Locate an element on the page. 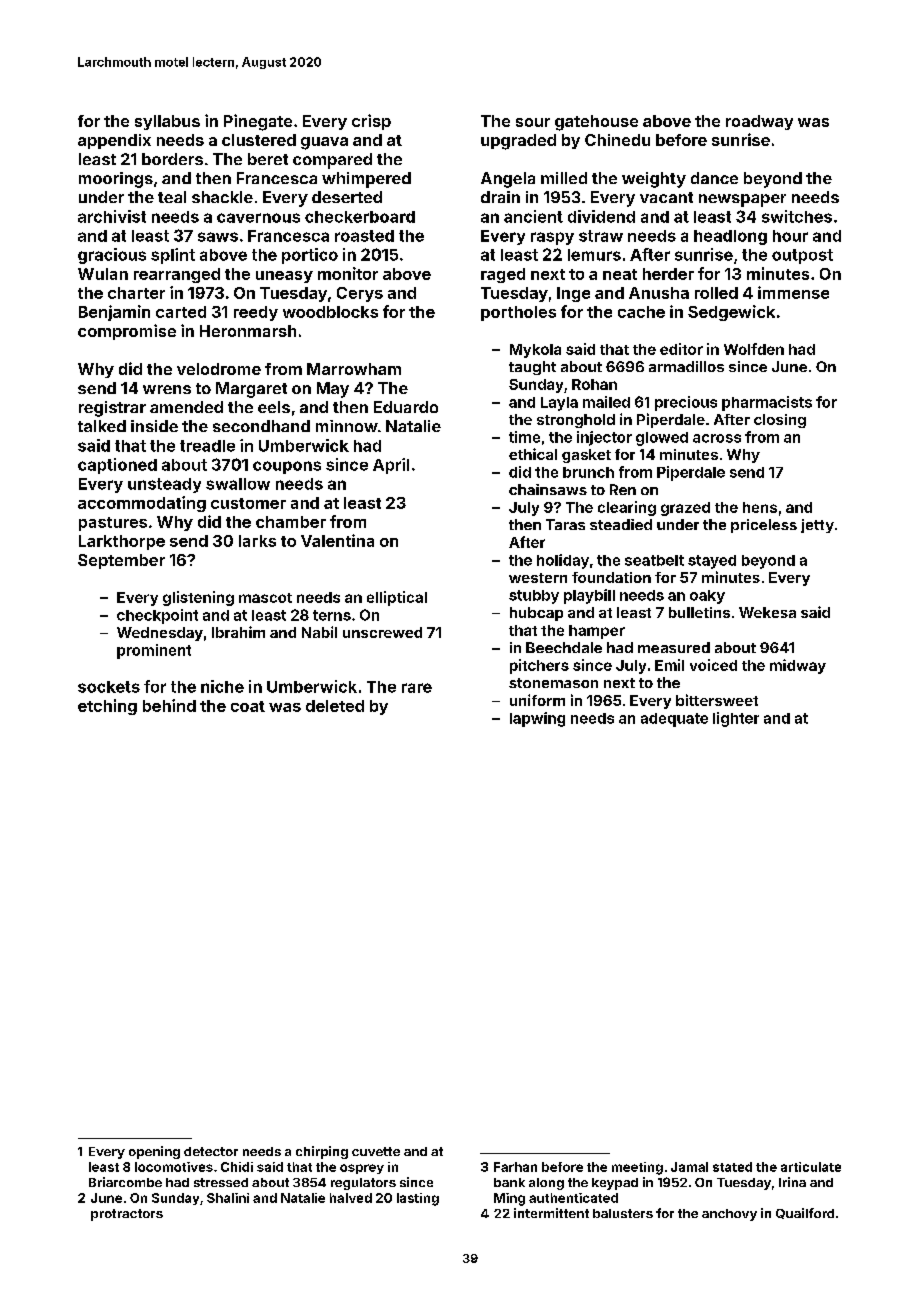 The width and height of the page is (924, 1308). Eduardo is located at coordinates (406, 407).
